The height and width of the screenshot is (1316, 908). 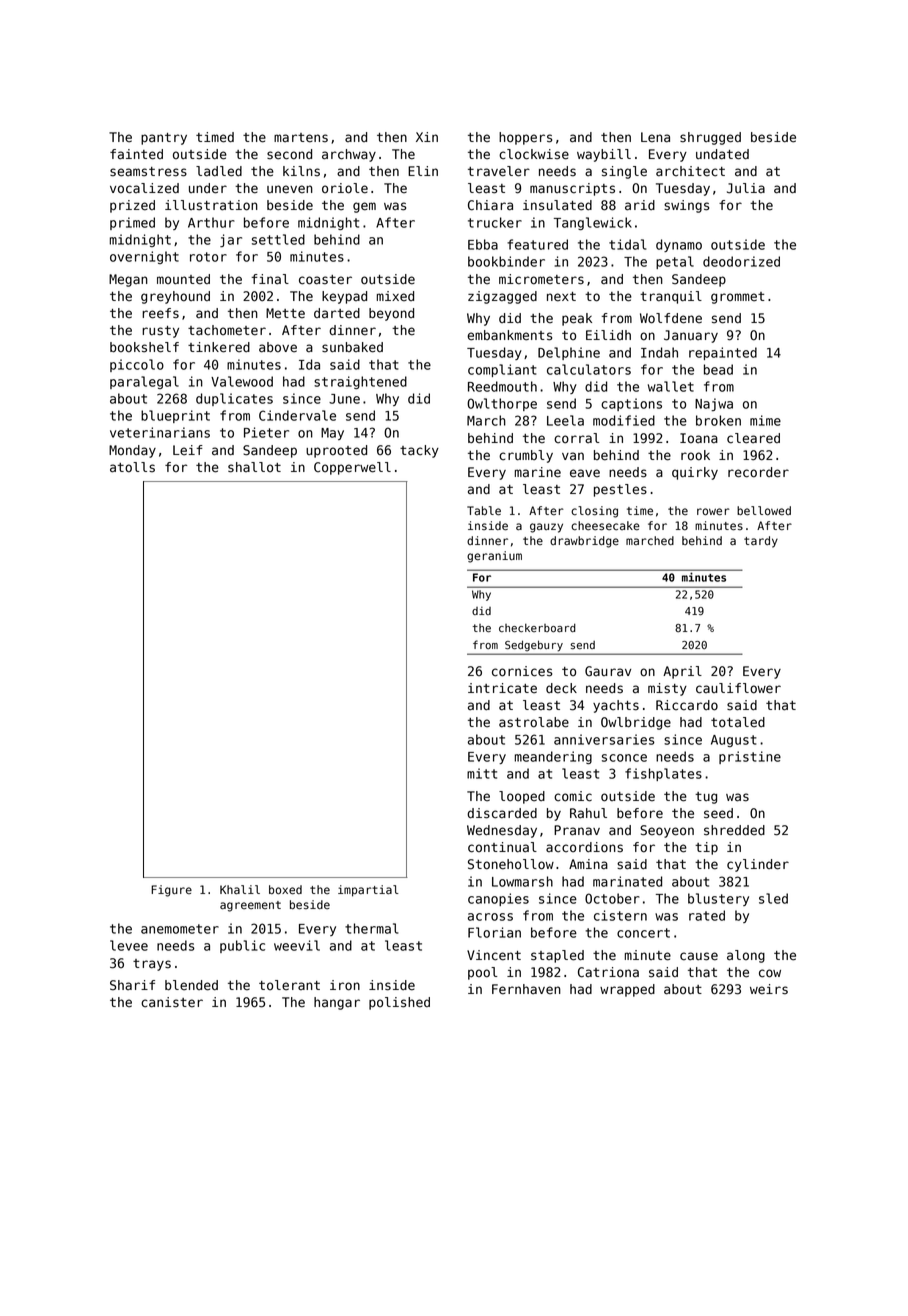 I want to click on polished, so click(x=399, y=1003).
